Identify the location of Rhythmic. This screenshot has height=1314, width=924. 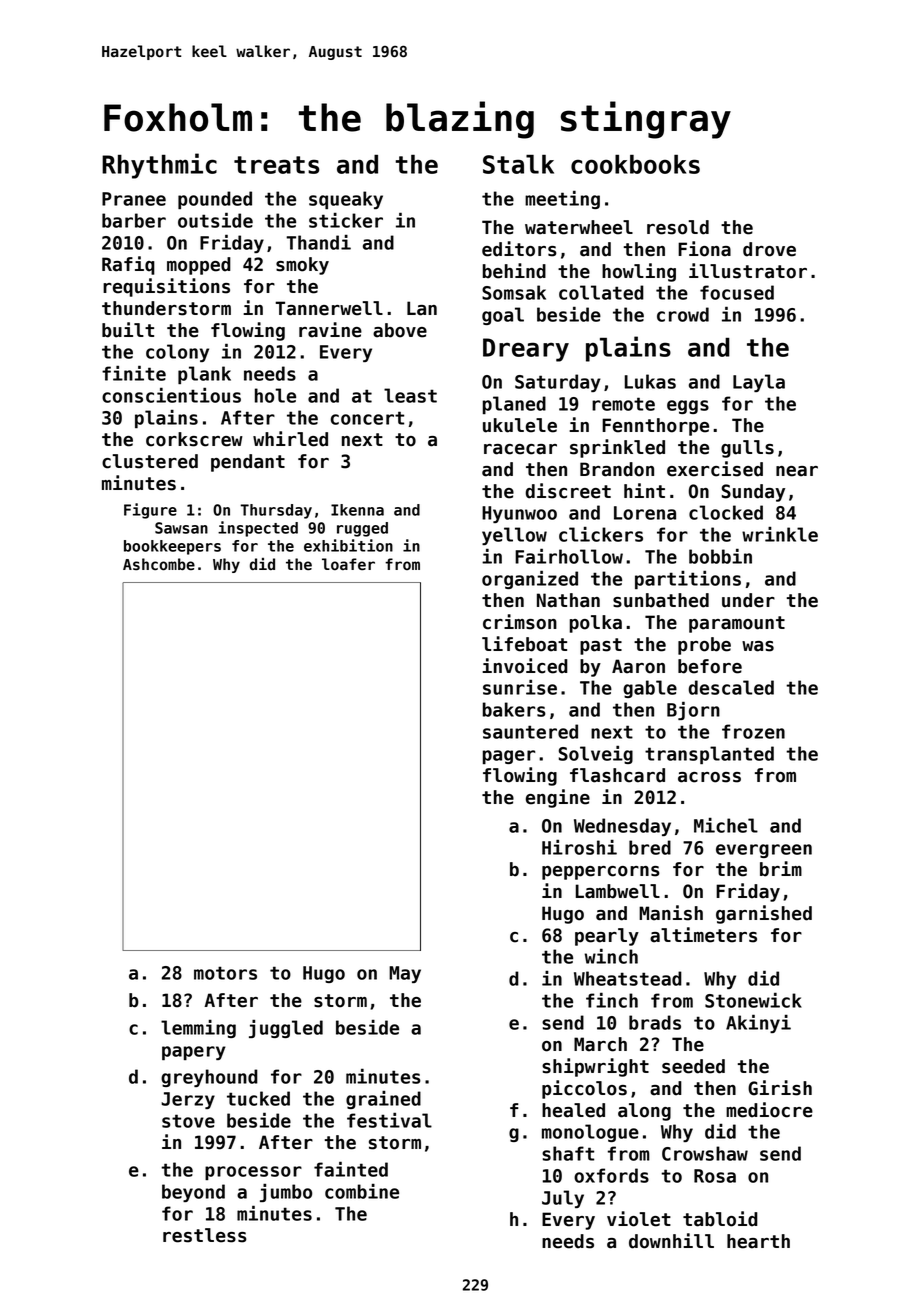
(159, 166).
